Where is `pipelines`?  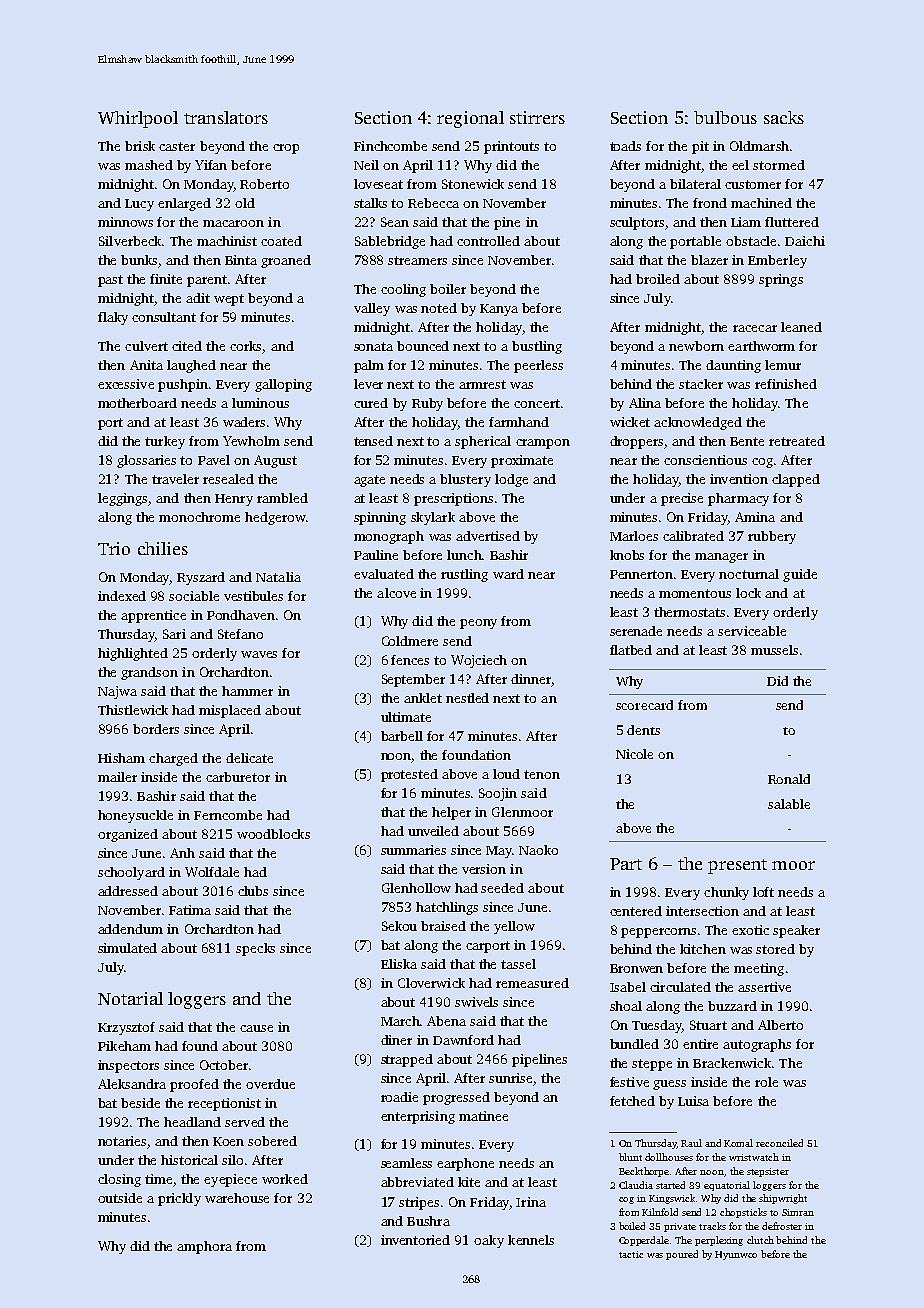 pipelines is located at coordinates (539, 1060).
